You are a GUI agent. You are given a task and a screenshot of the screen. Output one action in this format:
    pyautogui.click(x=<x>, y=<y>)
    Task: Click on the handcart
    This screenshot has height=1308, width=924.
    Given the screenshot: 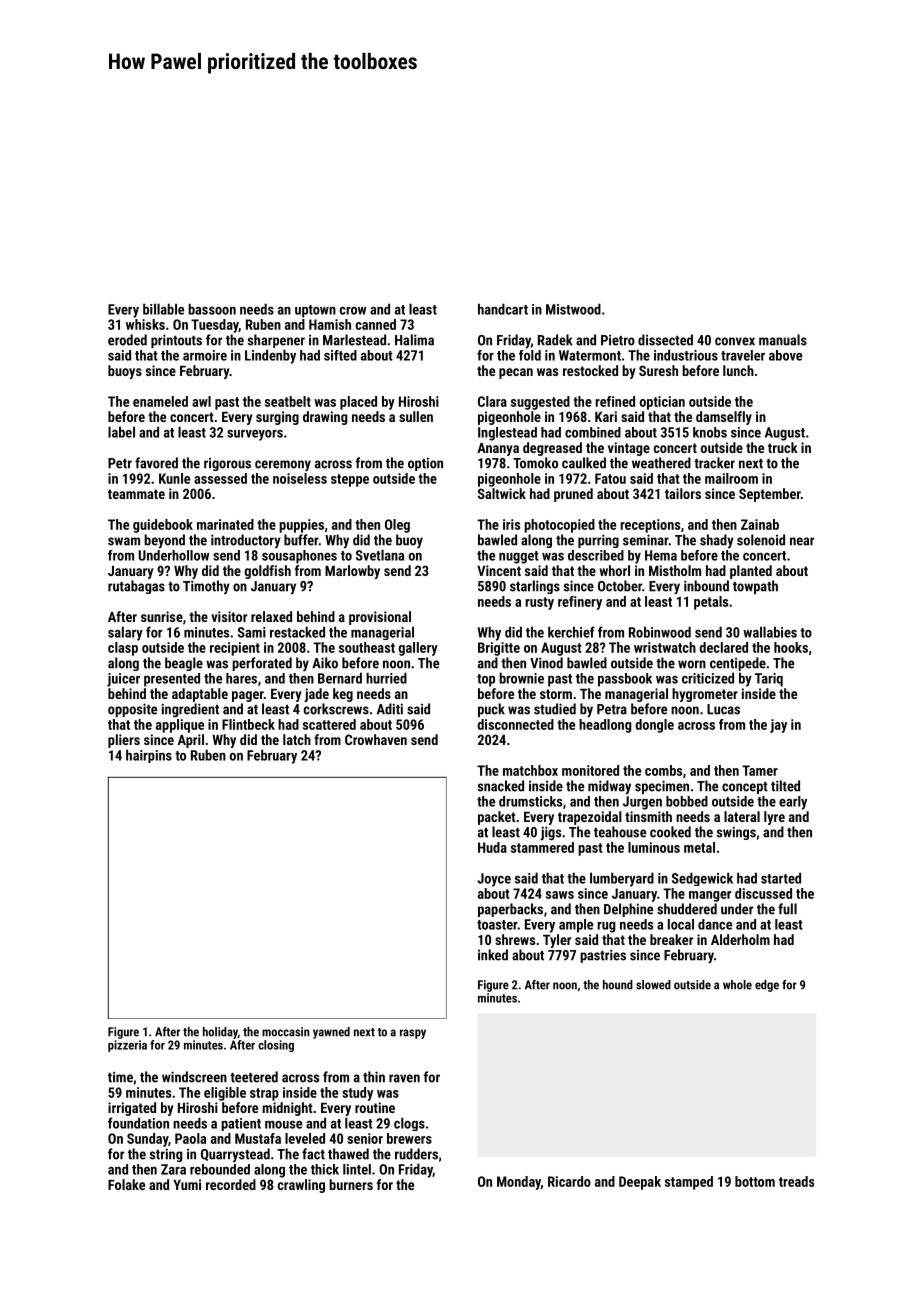 What is the action you would take?
    pyautogui.click(x=503, y=309)
